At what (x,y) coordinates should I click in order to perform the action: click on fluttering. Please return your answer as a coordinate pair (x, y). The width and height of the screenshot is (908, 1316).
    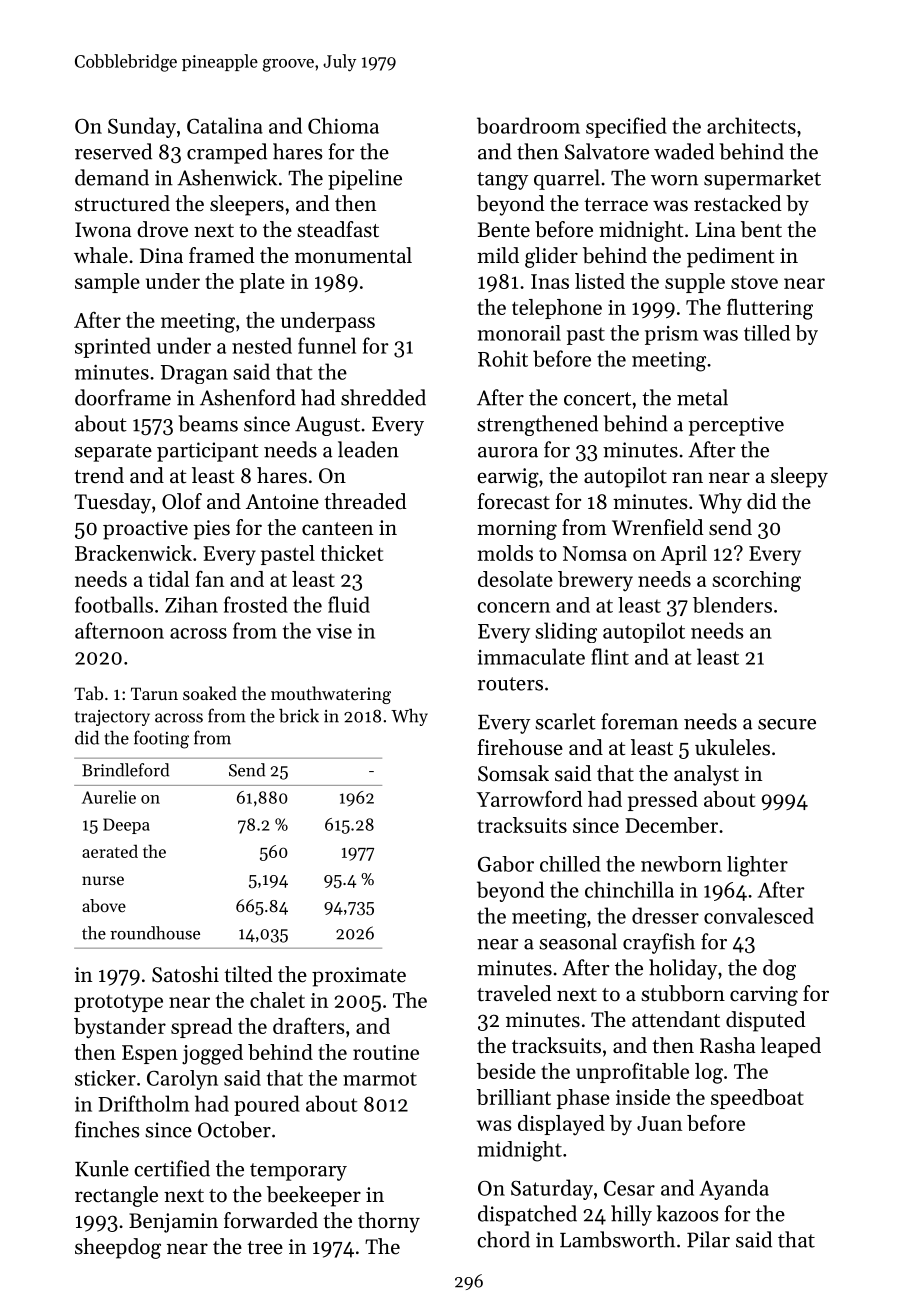
    Looking at the image, I should click on (770, 309).
